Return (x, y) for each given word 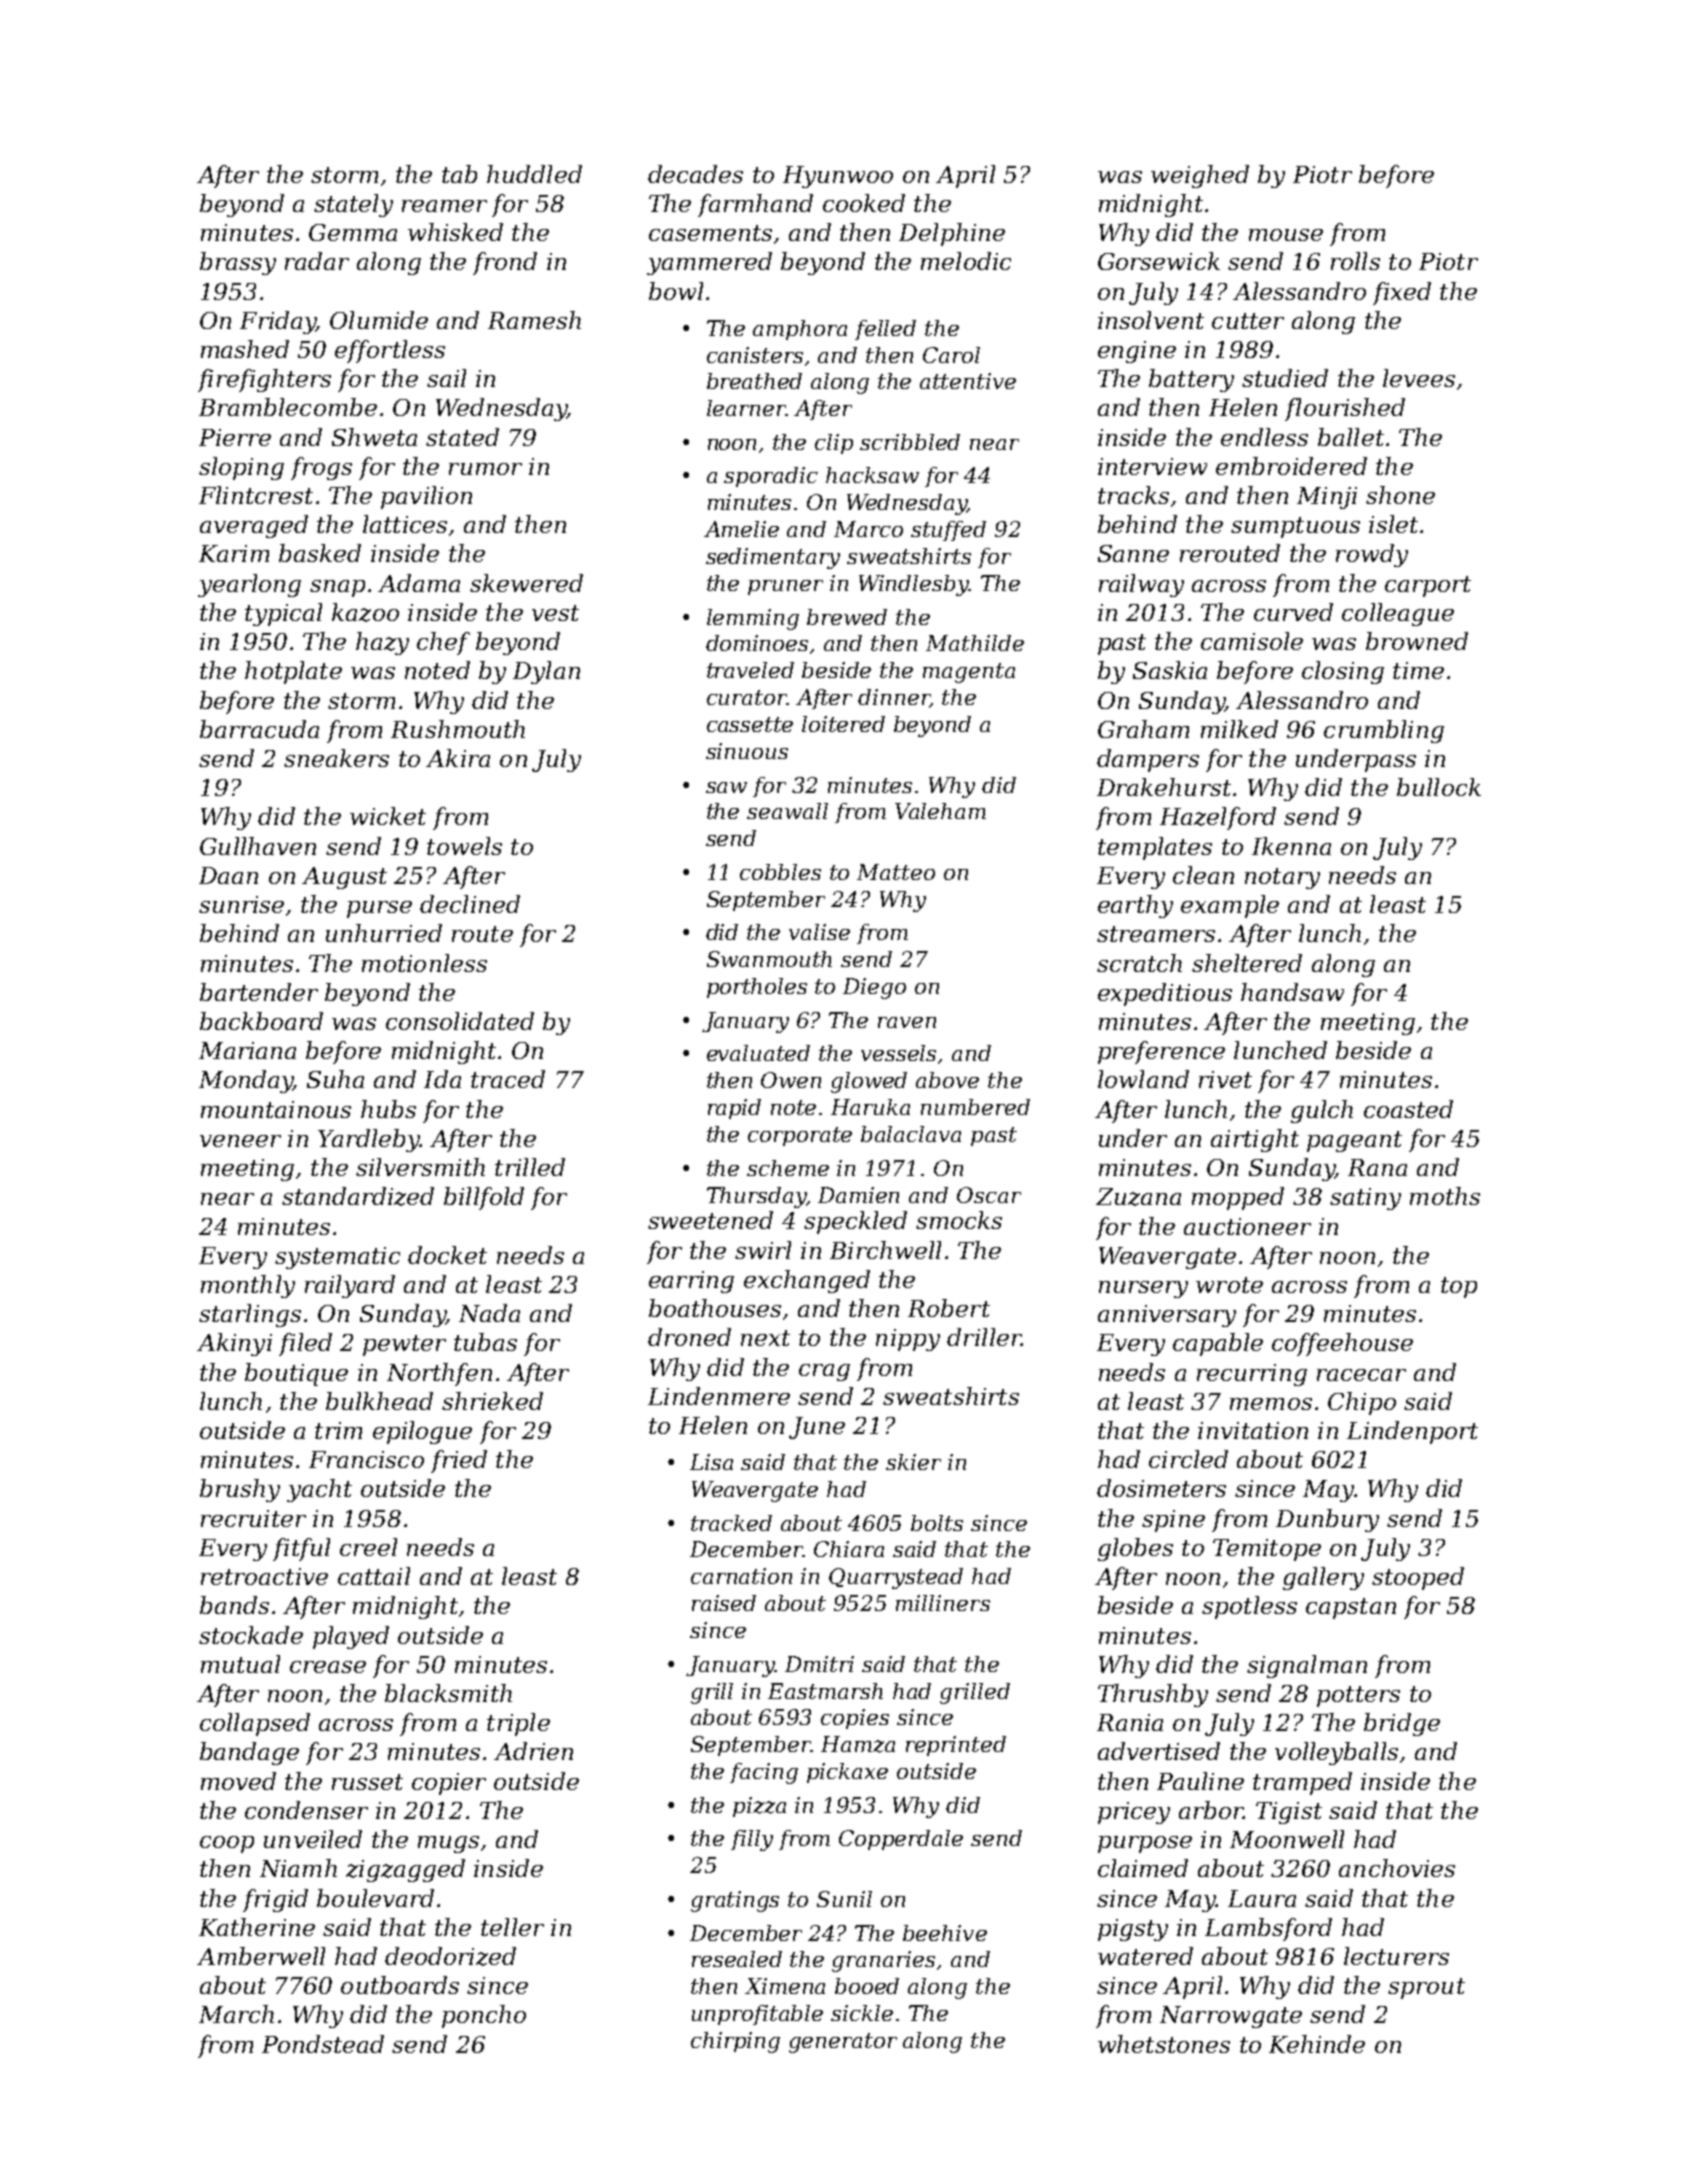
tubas (485, 1342)
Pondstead (323, 2044)
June (817, 1428)
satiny (1365, 1199)
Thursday (756, 1197)
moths (1445, 1196)
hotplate (293, 672)
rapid (734, 1109)
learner (746, 408)
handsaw (1292, 992)
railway (1141, 585)
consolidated (460, 1021)
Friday (278, 322)
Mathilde (975, 643)
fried (459, 1461)
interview (1152, 466)
